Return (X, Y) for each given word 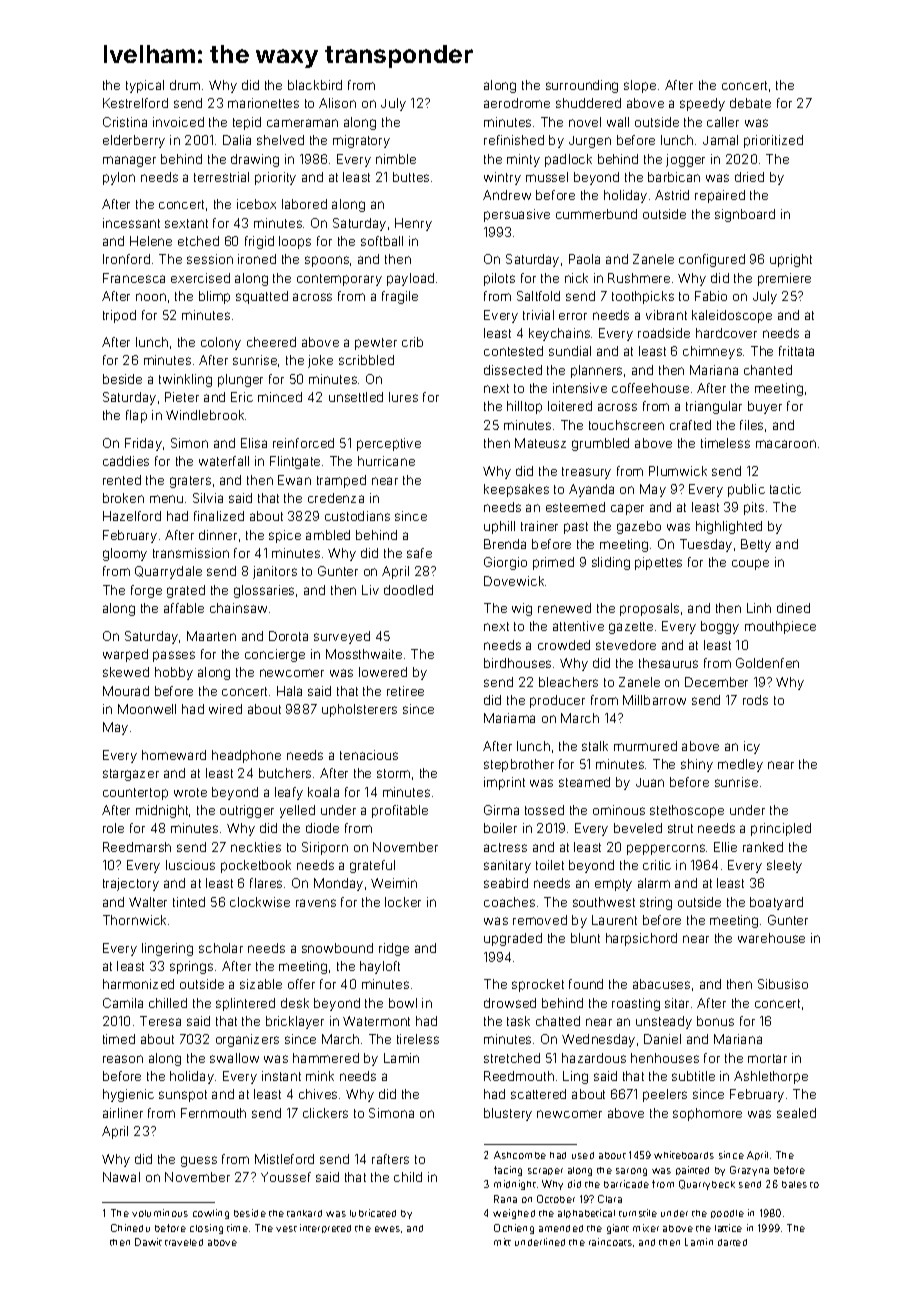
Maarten (211, 636)
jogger (685, 160)
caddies (126, 461)
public (746, 490)
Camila (123, 1003)
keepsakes (516, 490)
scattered (538, 1094)
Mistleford (284, 1159)
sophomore (707, 1114)
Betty (756, 545)
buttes (411, 177)
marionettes (263, 103)
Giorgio (505, 563)
